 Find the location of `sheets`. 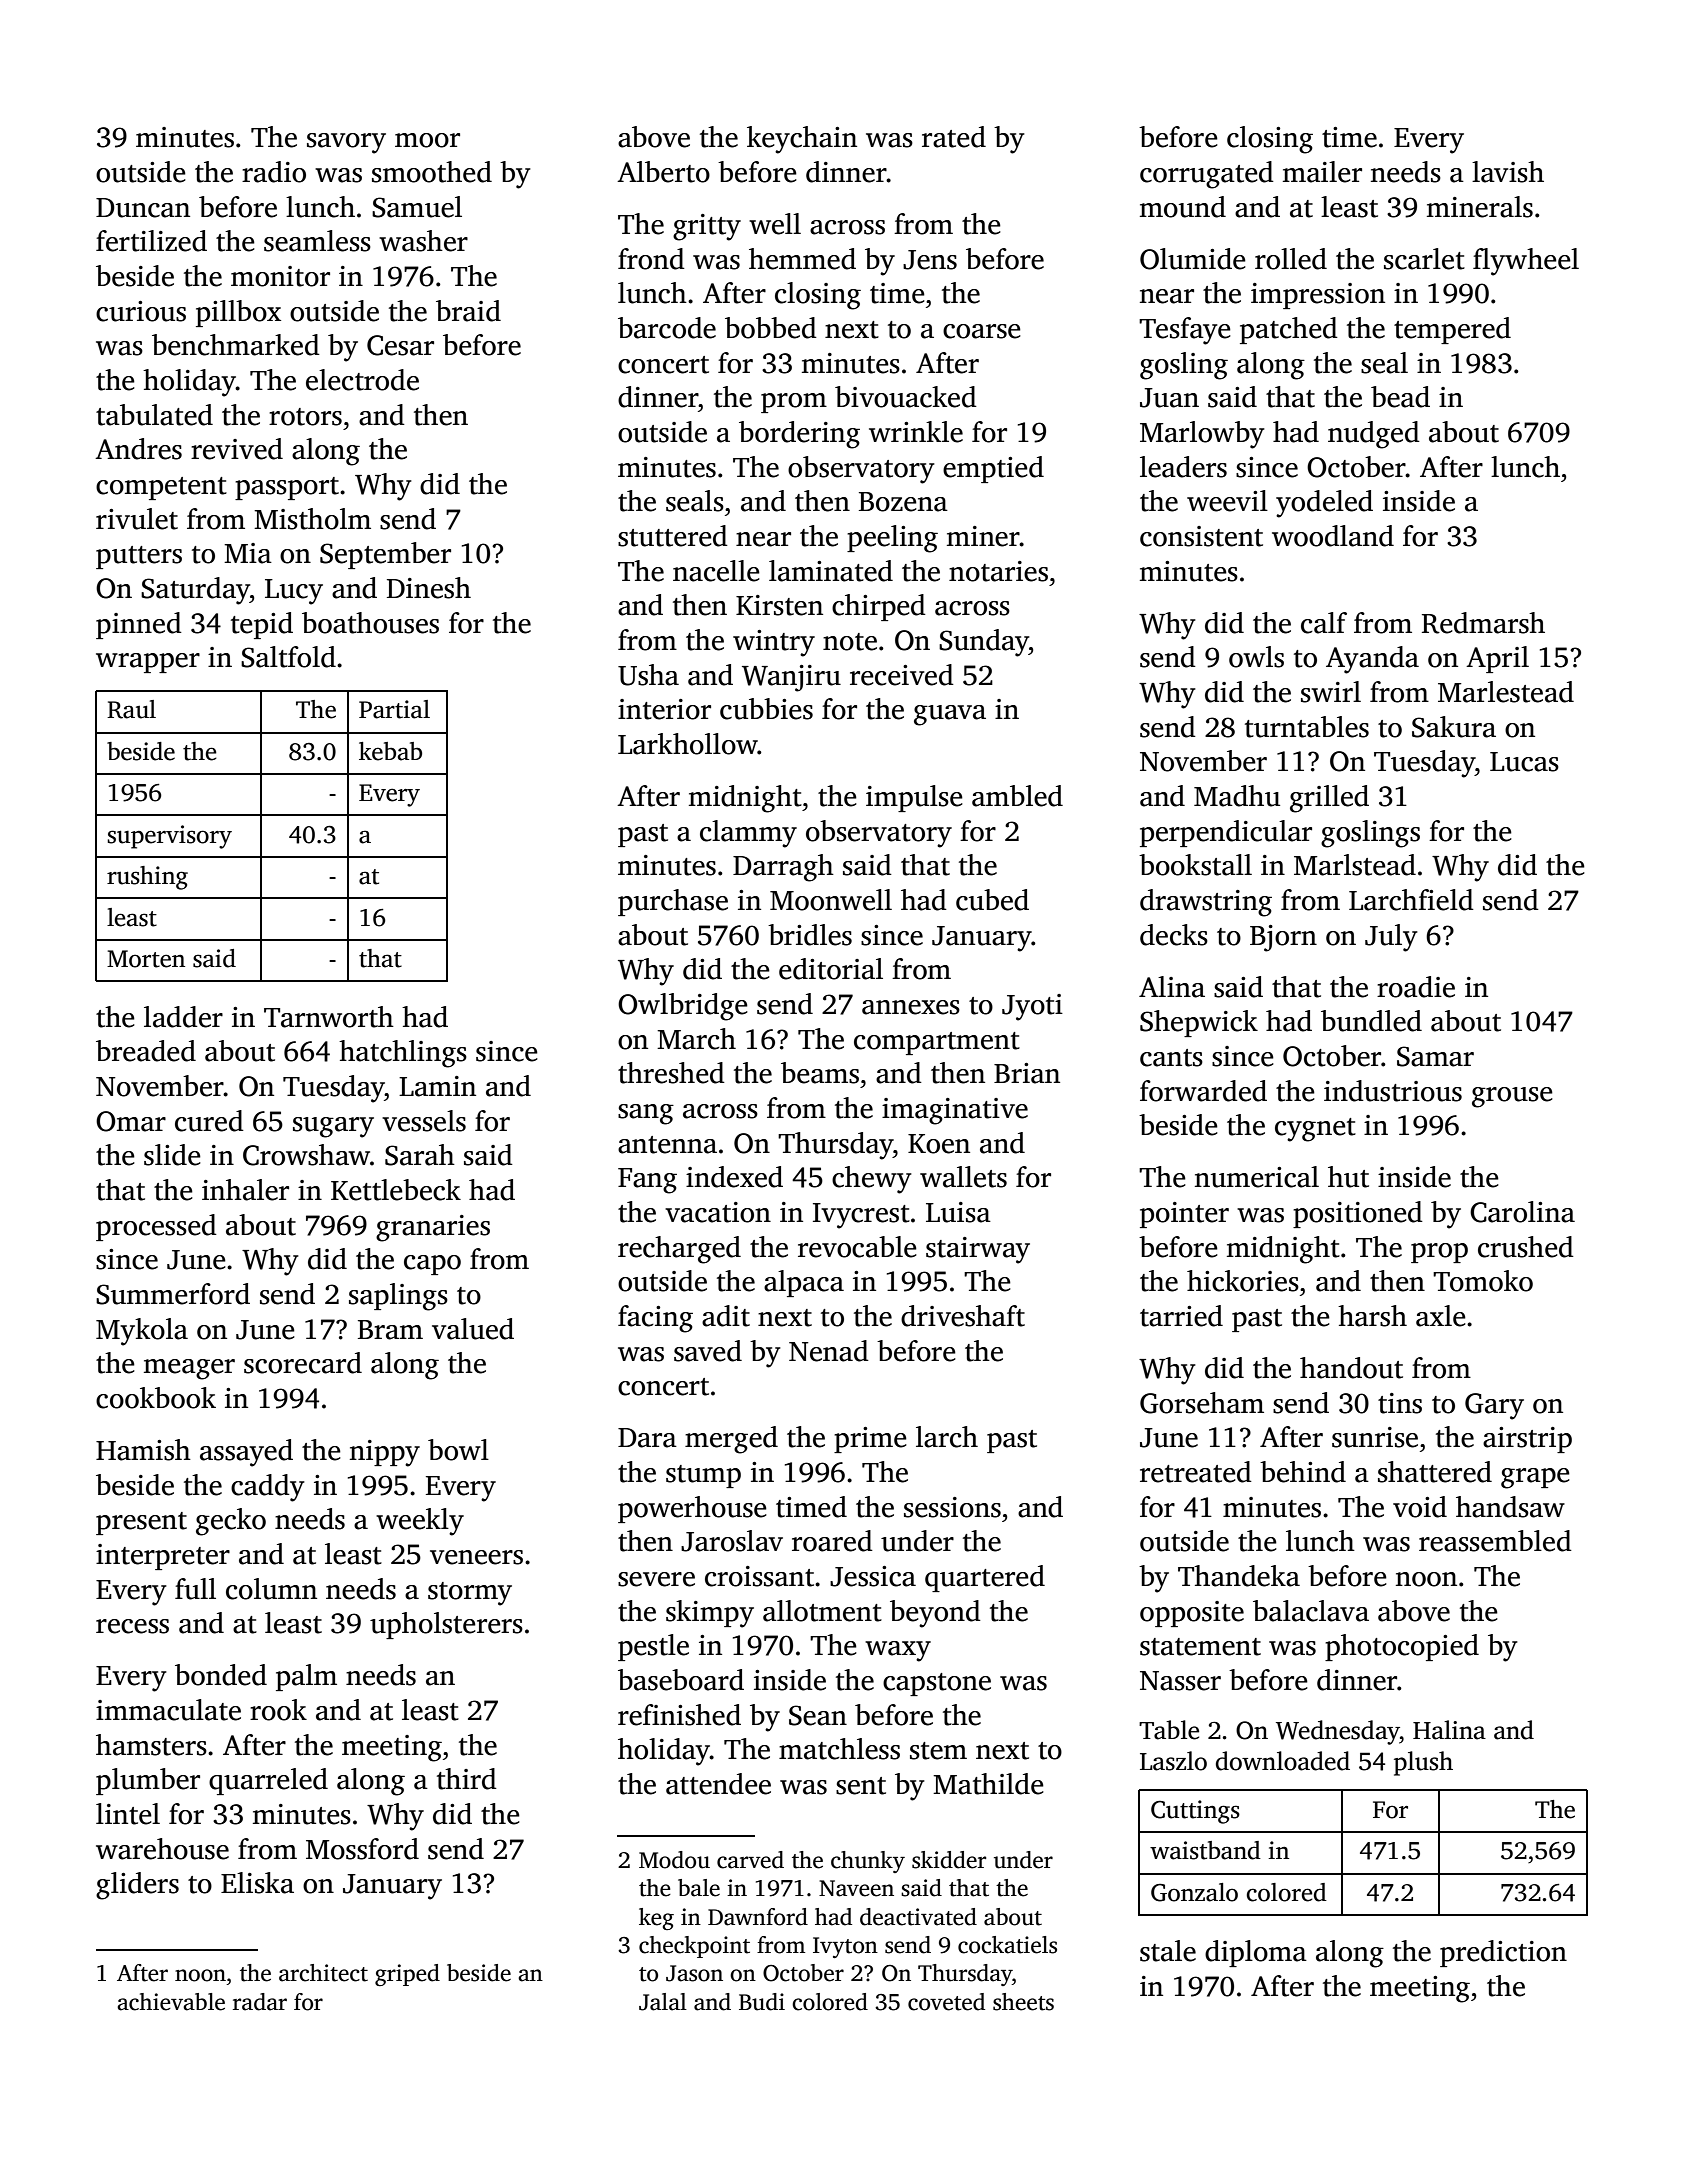

sheets is located at coordinates (1023, 2002).
